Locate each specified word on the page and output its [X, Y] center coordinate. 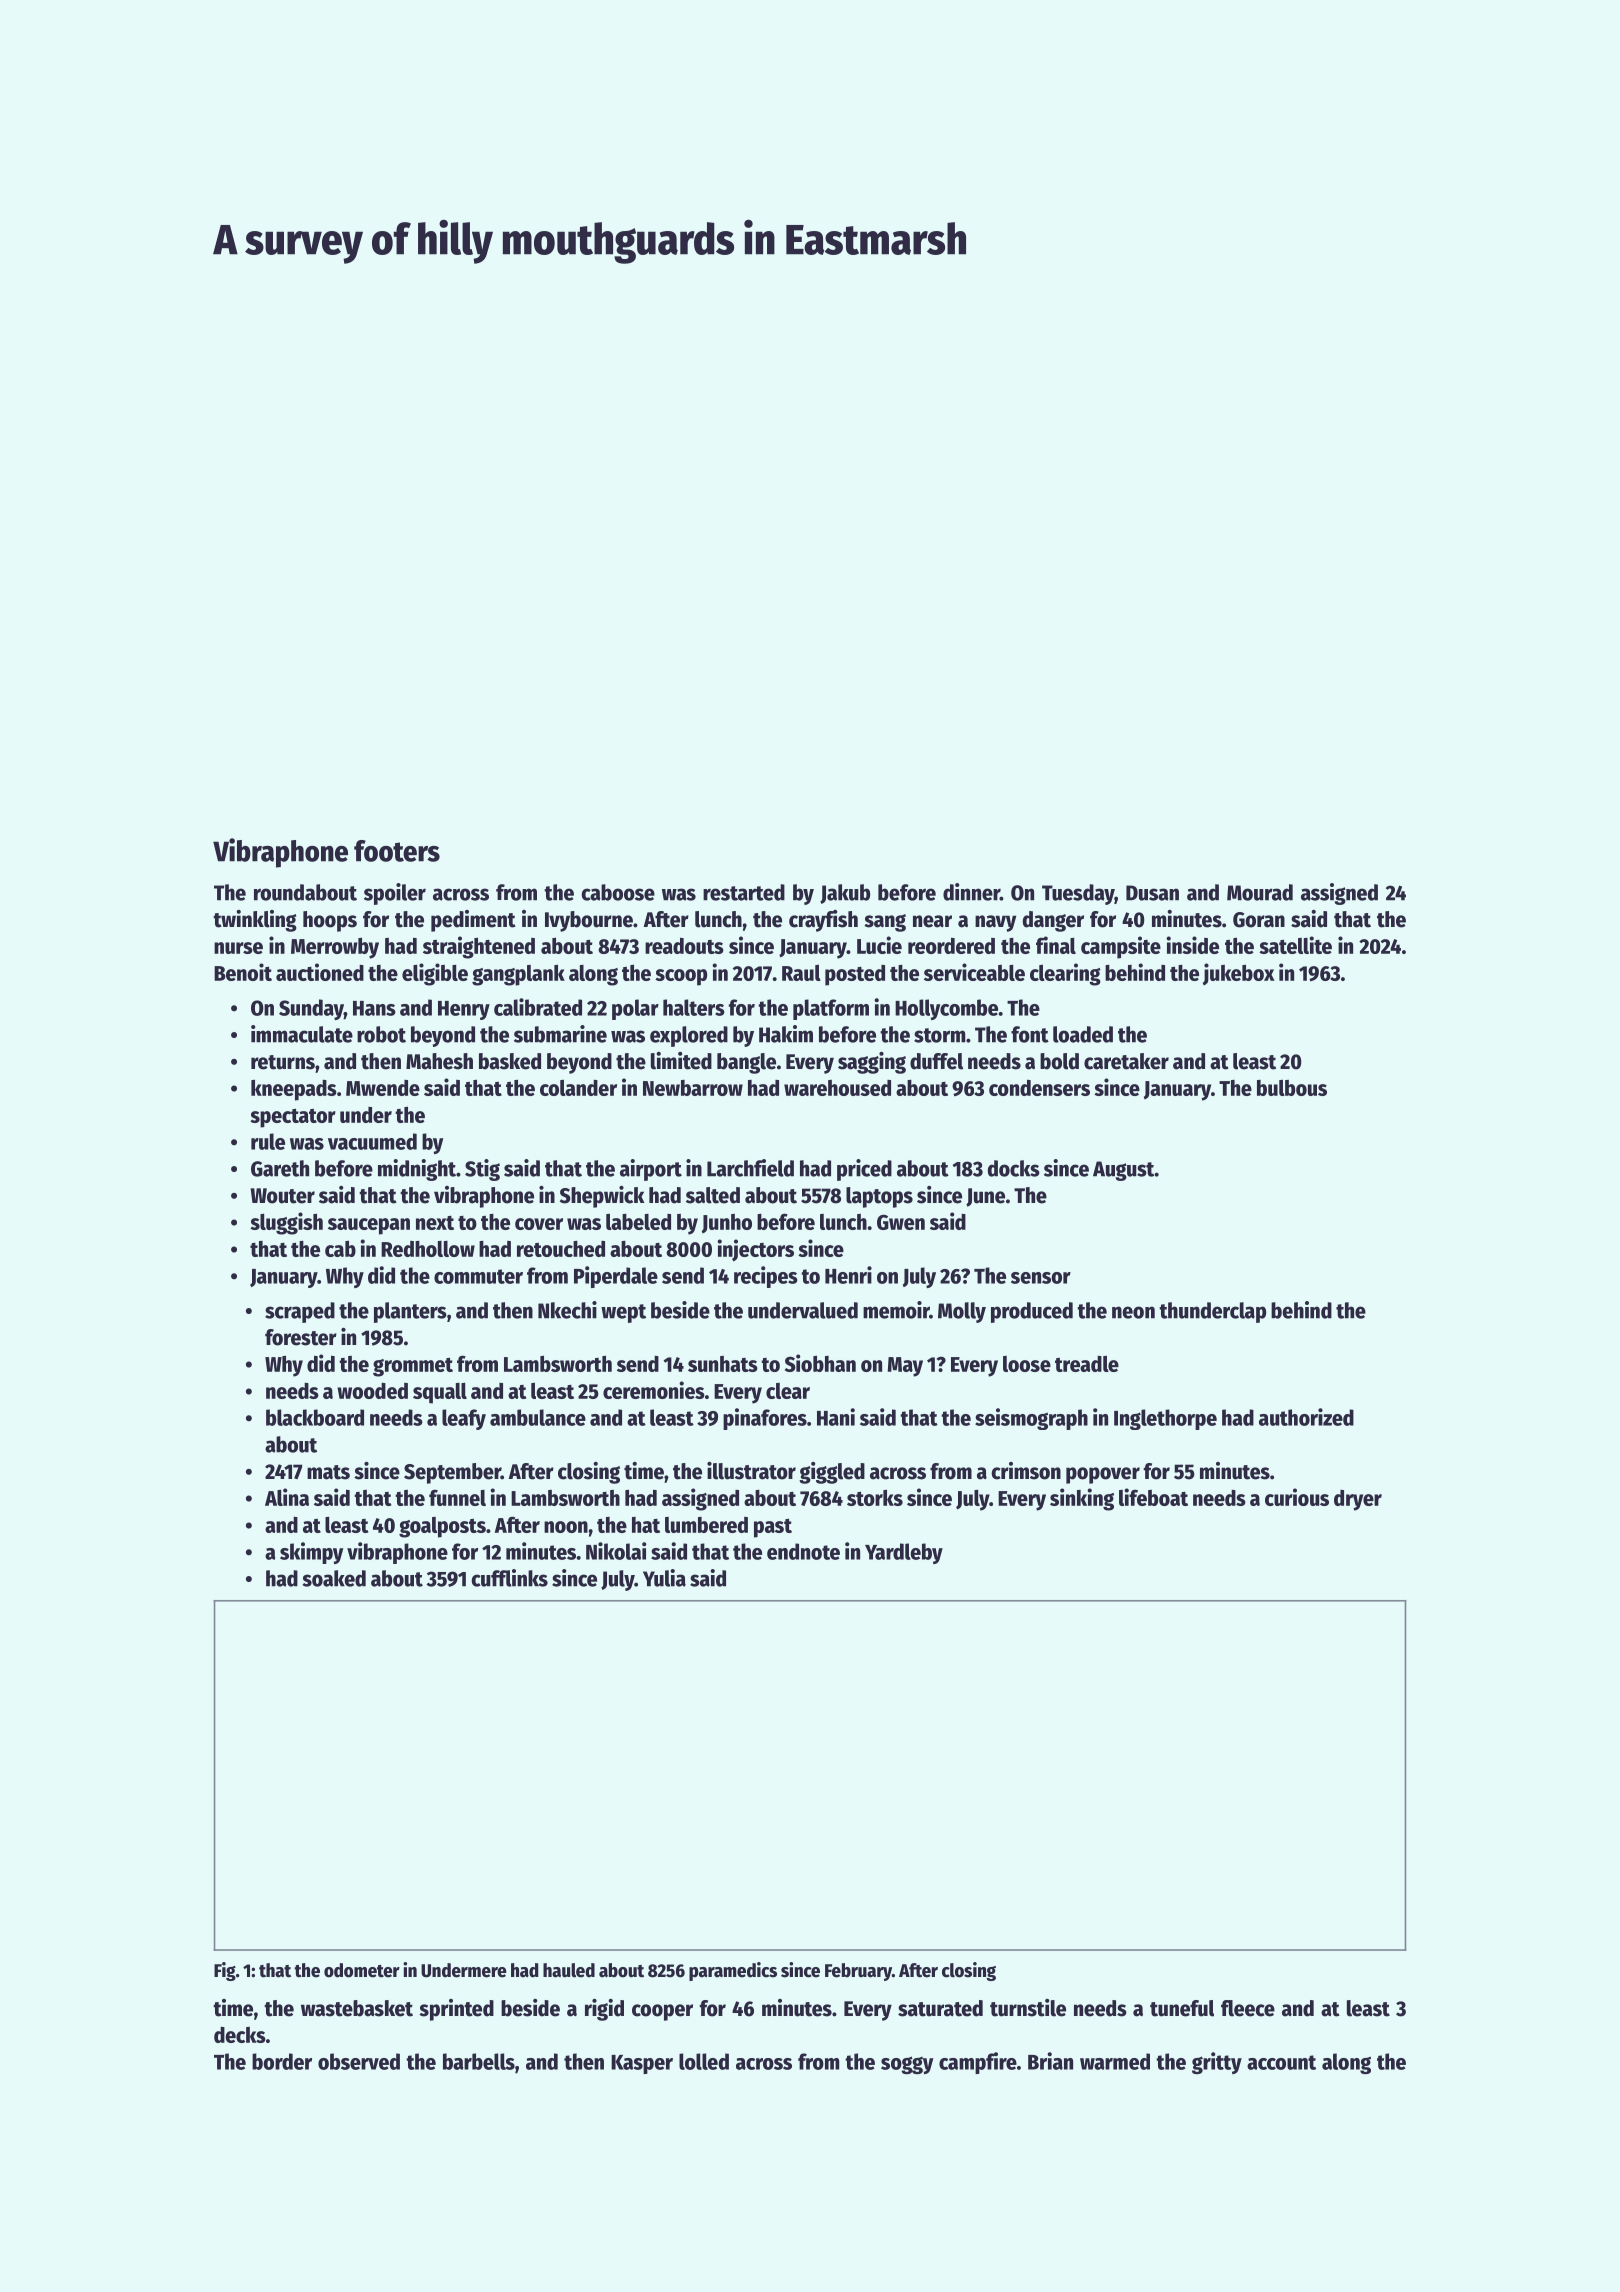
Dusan [1152, 893]
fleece [1248, 2008]
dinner [971, 892]
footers [397, 851]
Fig [225, 1971]
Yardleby [904, 1553]
